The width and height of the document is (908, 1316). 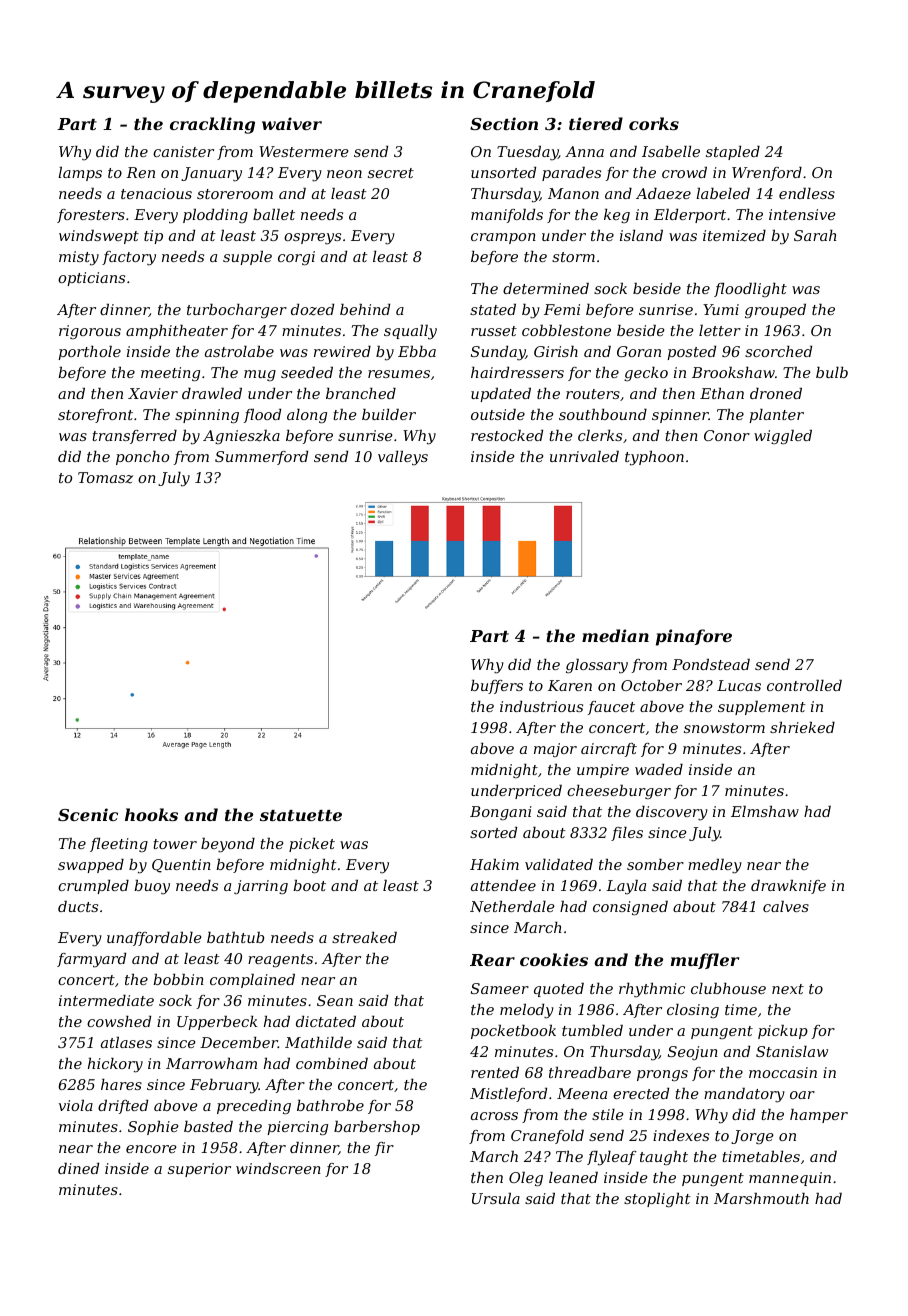 What do you see at coordinates (775, 311) in the document?
I see `grouped` at bounding box center [775, 311].
